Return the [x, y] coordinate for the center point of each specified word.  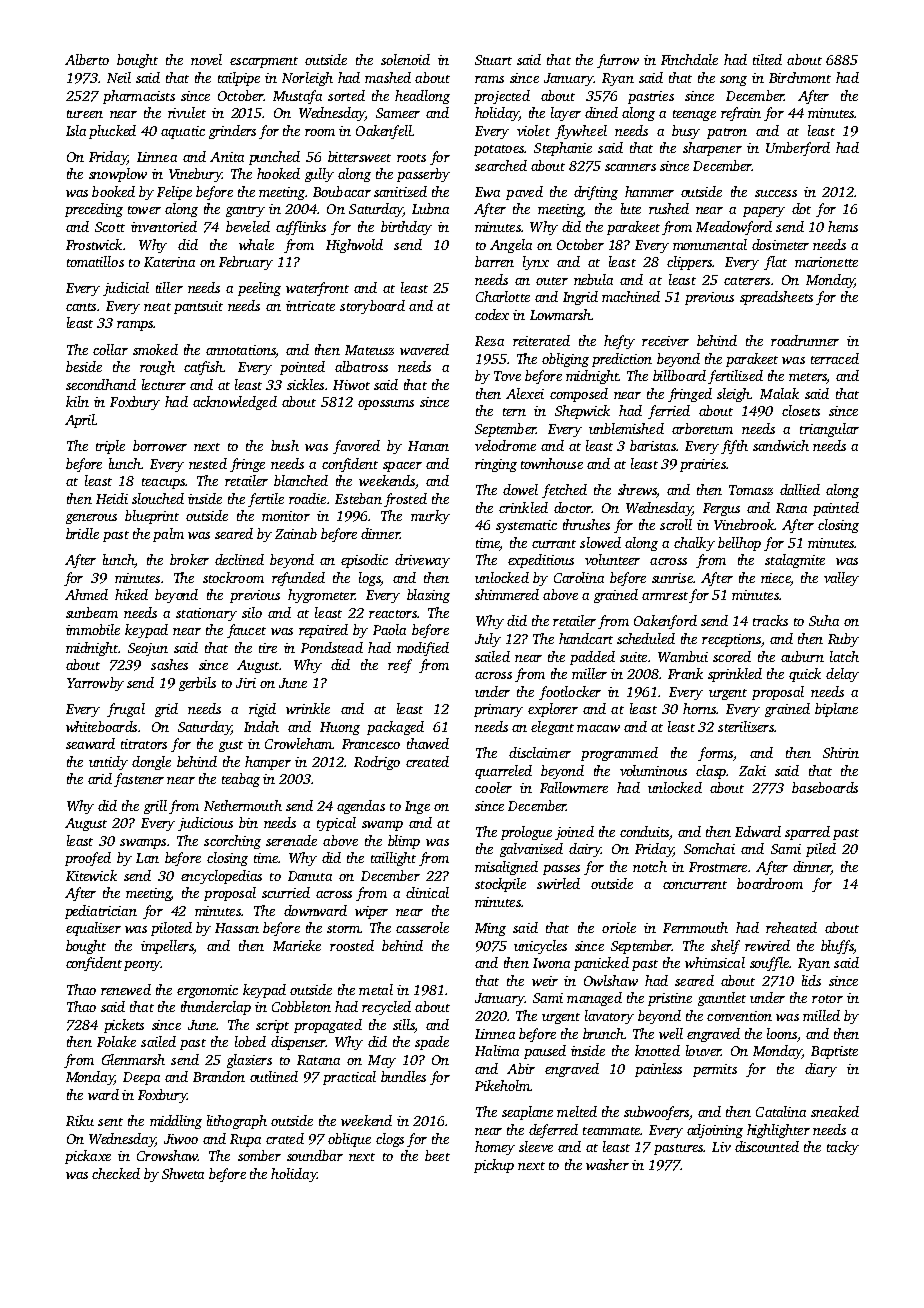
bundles [403, 1076]
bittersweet [359, 156]
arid [100, 778]
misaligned [506, 868]
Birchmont [800, 77]
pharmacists [139, 97]
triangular [829, 430]
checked [116, 1173]
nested [208, 463]
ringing [496, 465]
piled [821, 850]
